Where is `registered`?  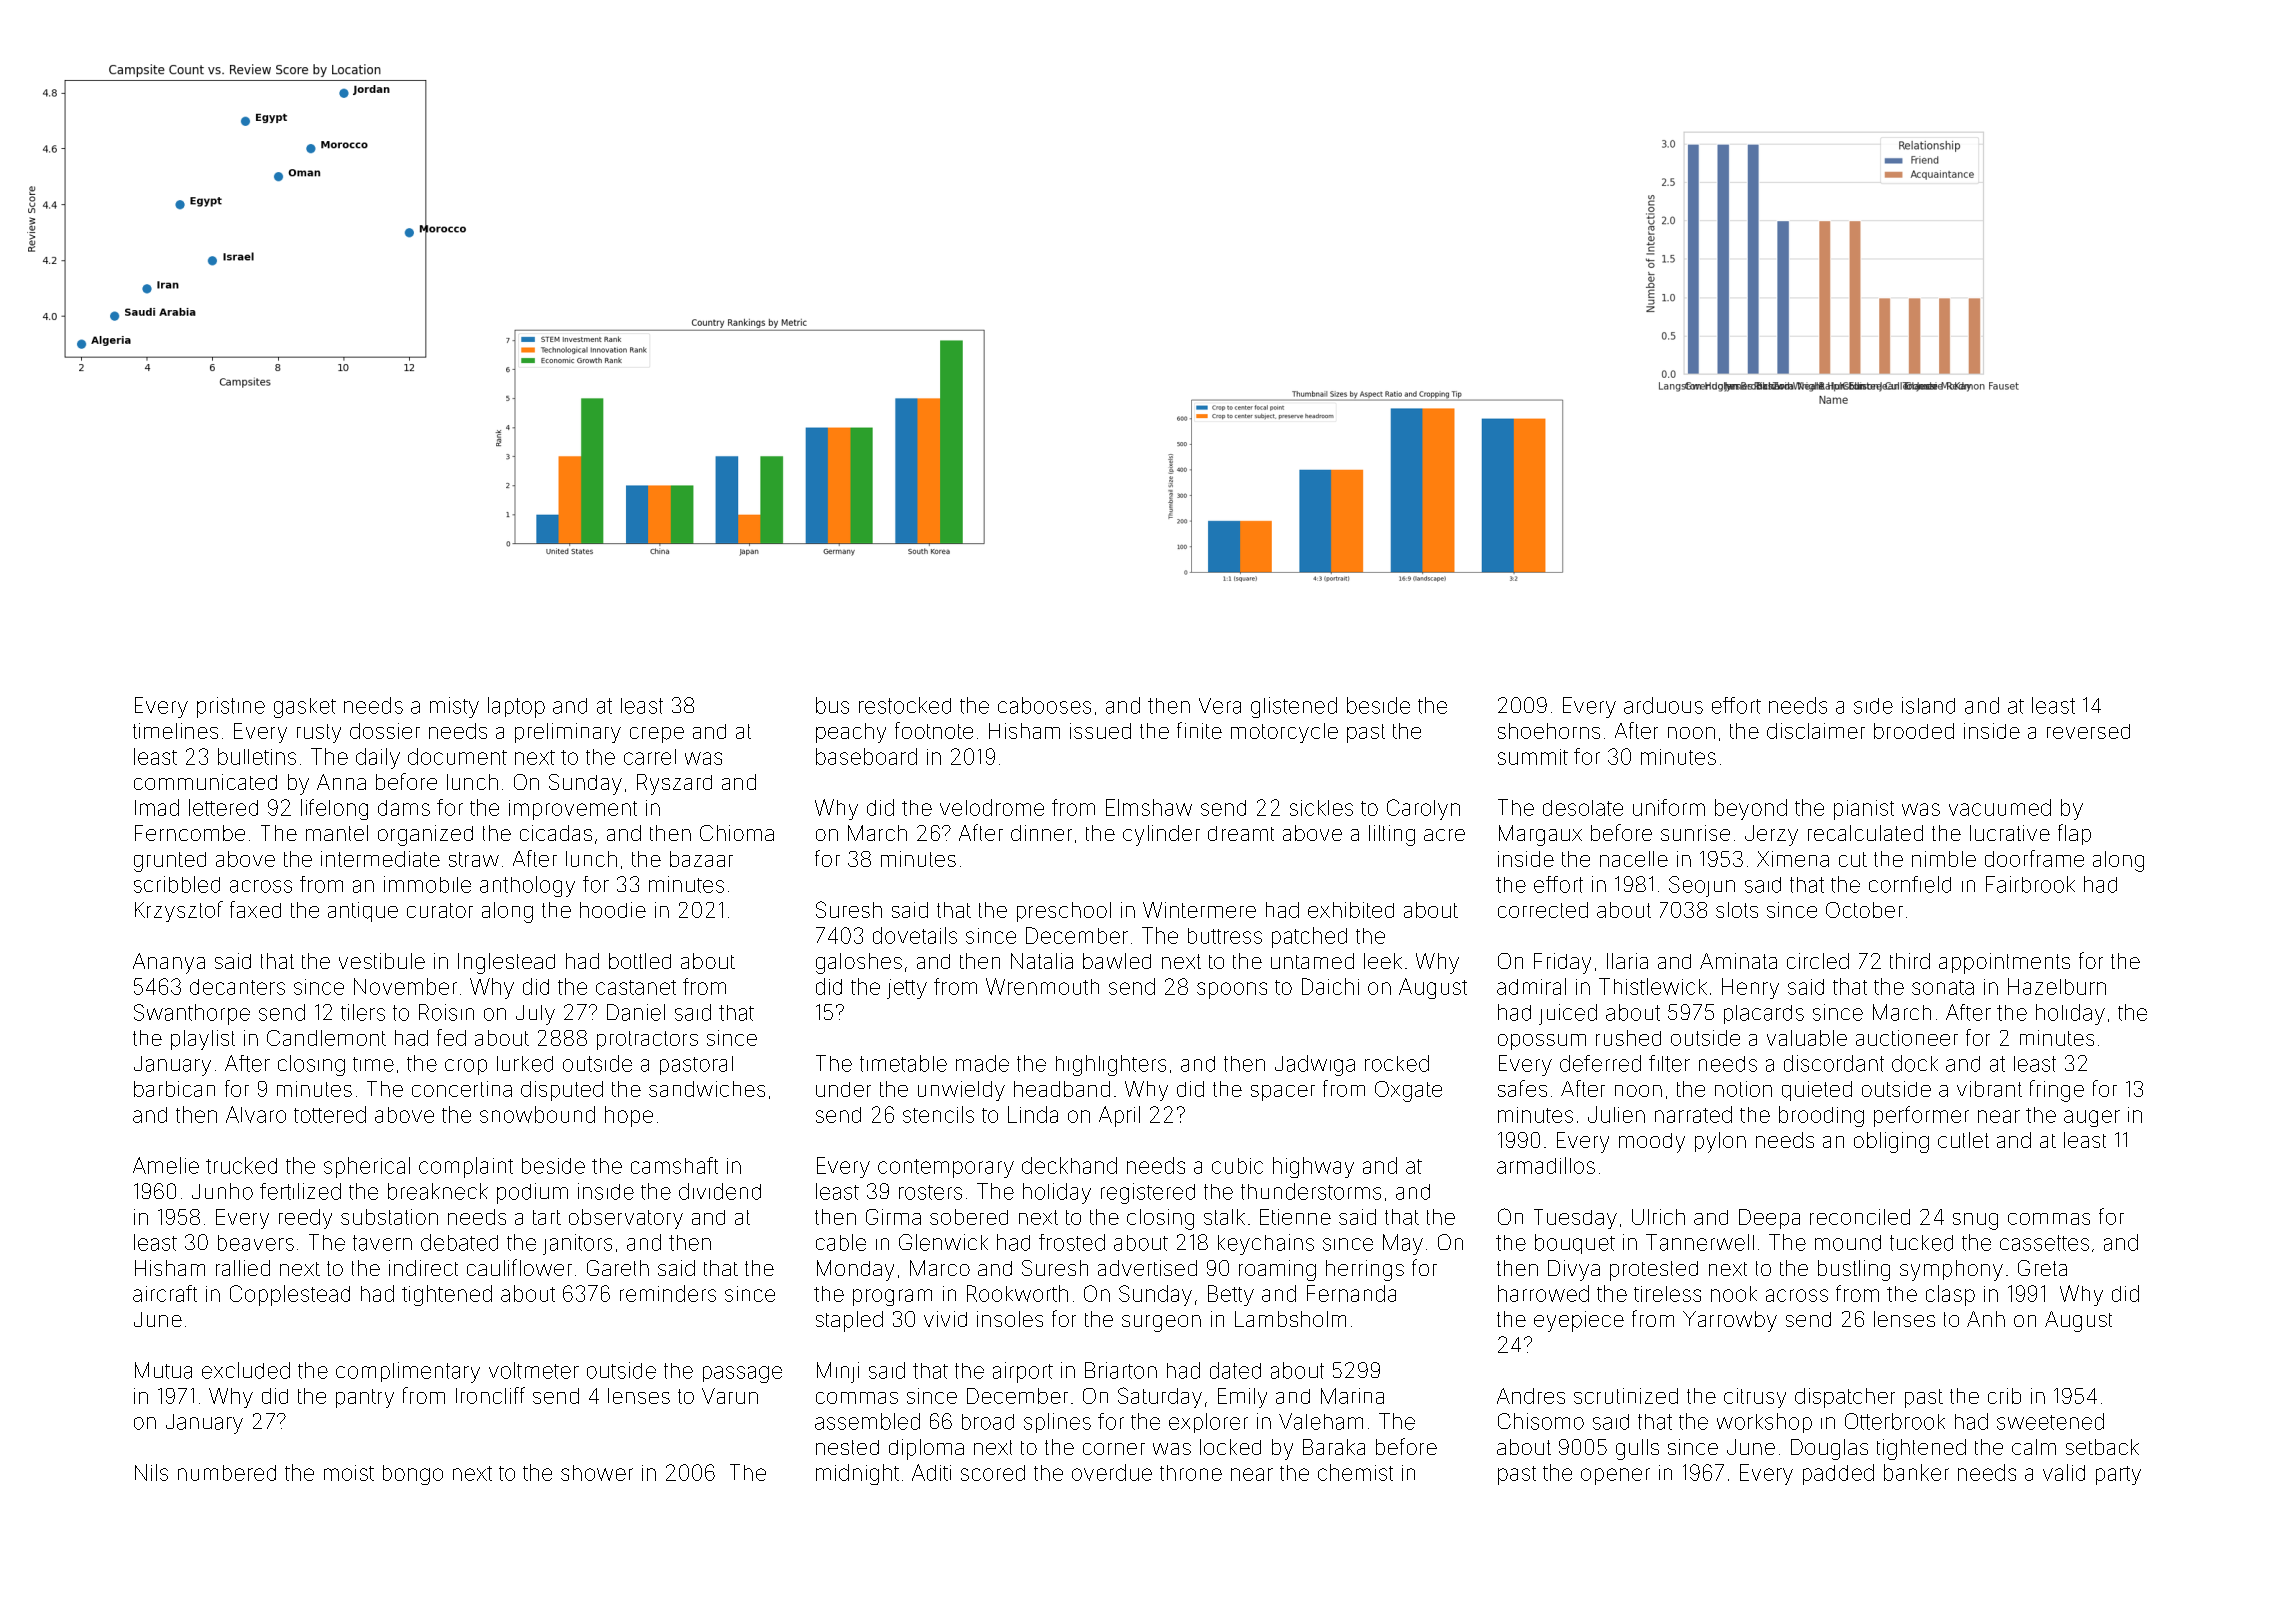 registered is located at coordinates (1148, 1193).
